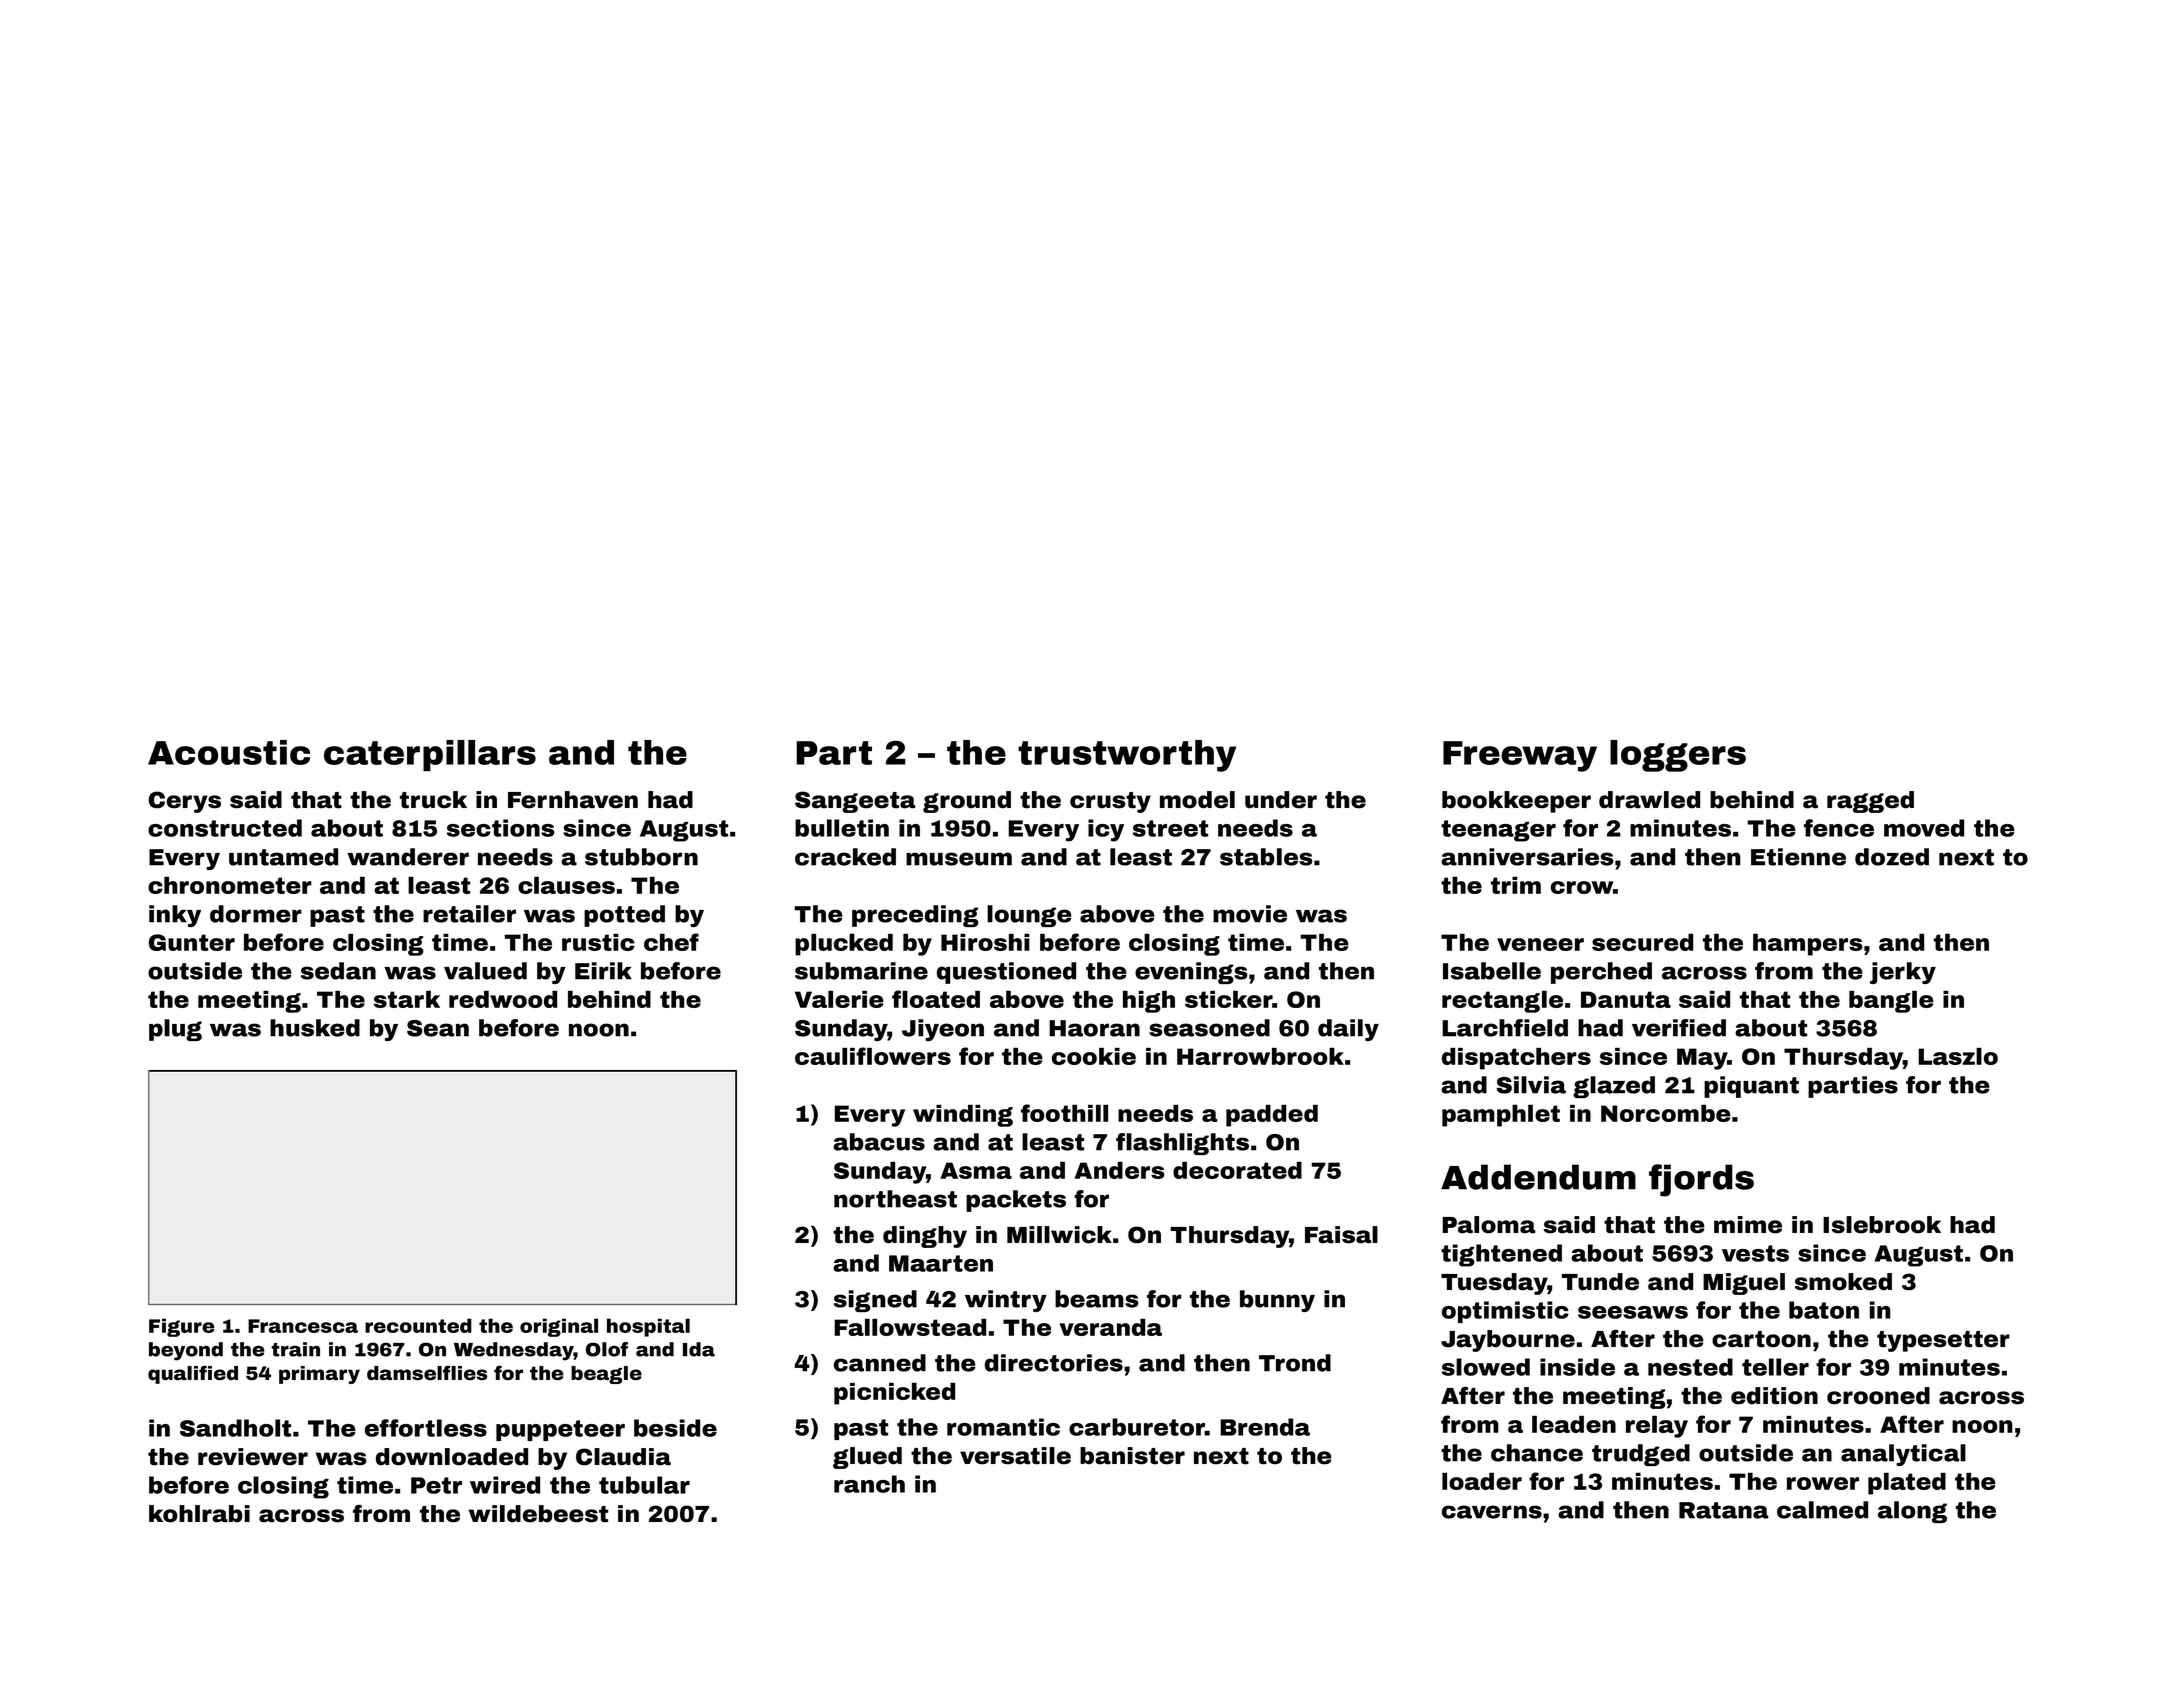 The width and height of the document is (2178, 1683). What do you see at coordinates (1197, 800) in the document?
I see `model` at bounding box center [1197, 800].
